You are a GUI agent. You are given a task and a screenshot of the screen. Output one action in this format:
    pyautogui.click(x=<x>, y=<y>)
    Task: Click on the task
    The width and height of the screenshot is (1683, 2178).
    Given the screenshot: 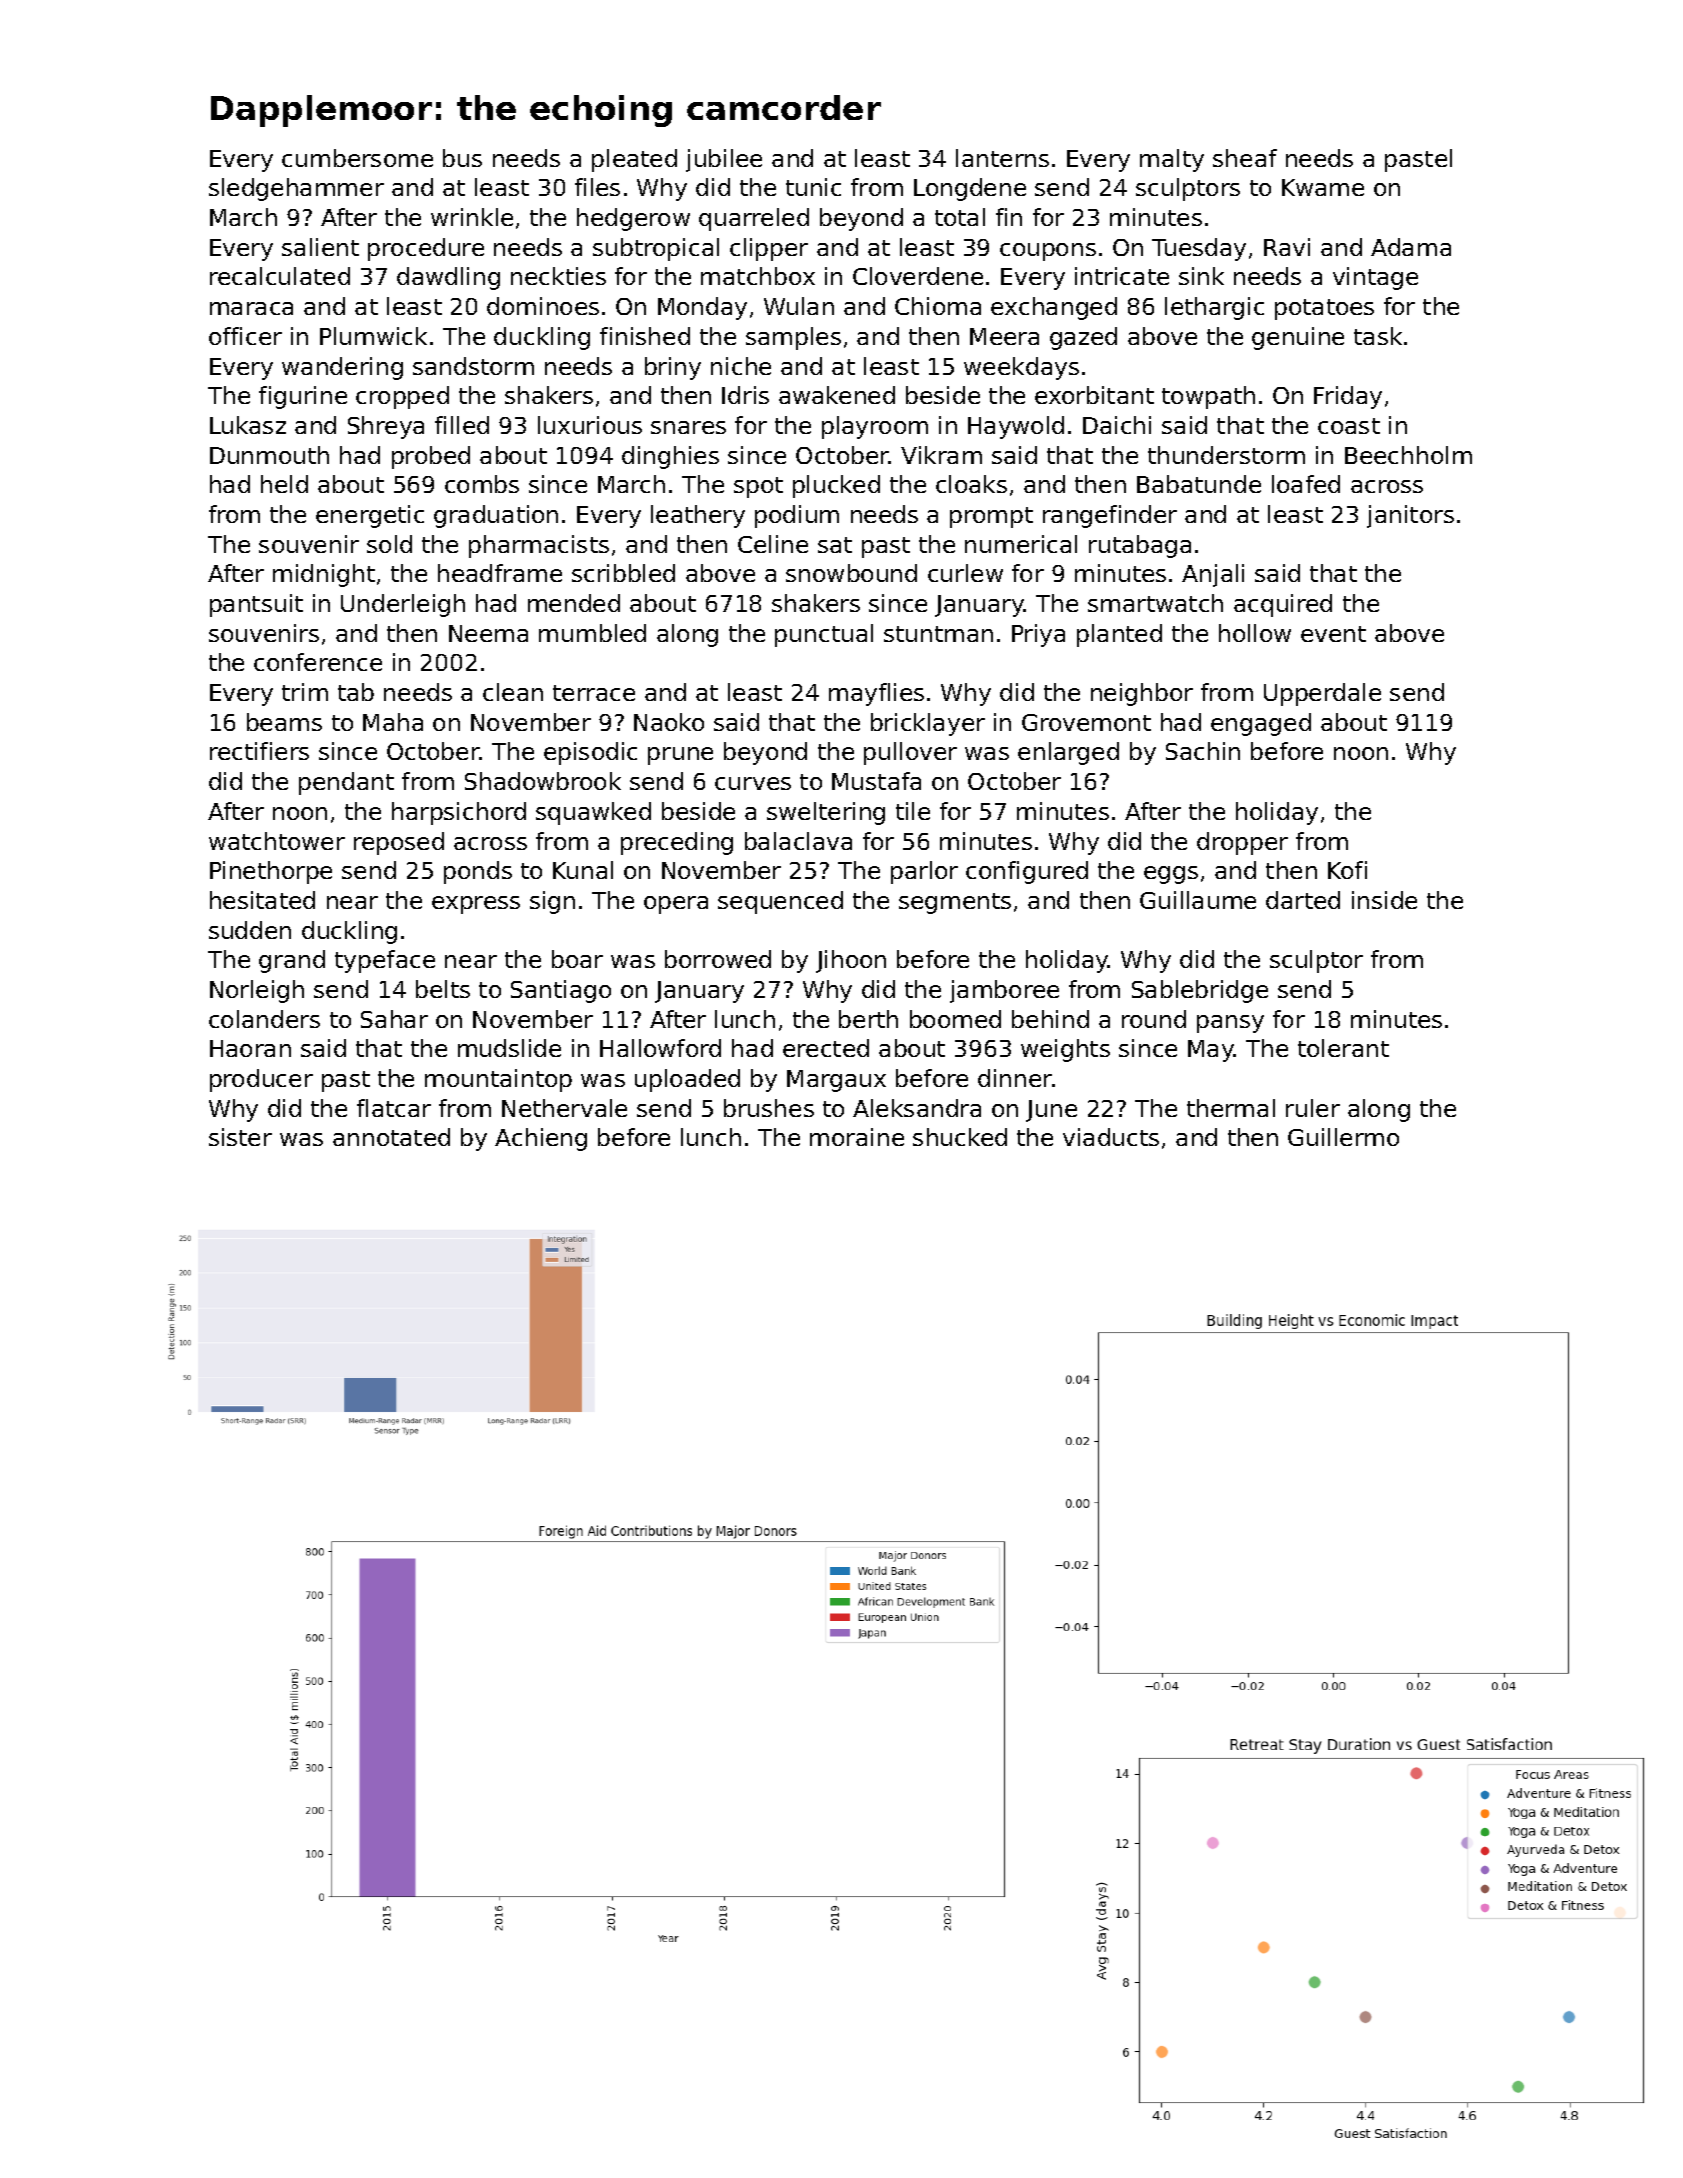 What is the action you would take?
    pyautogui.click(x=1378, y=336)
